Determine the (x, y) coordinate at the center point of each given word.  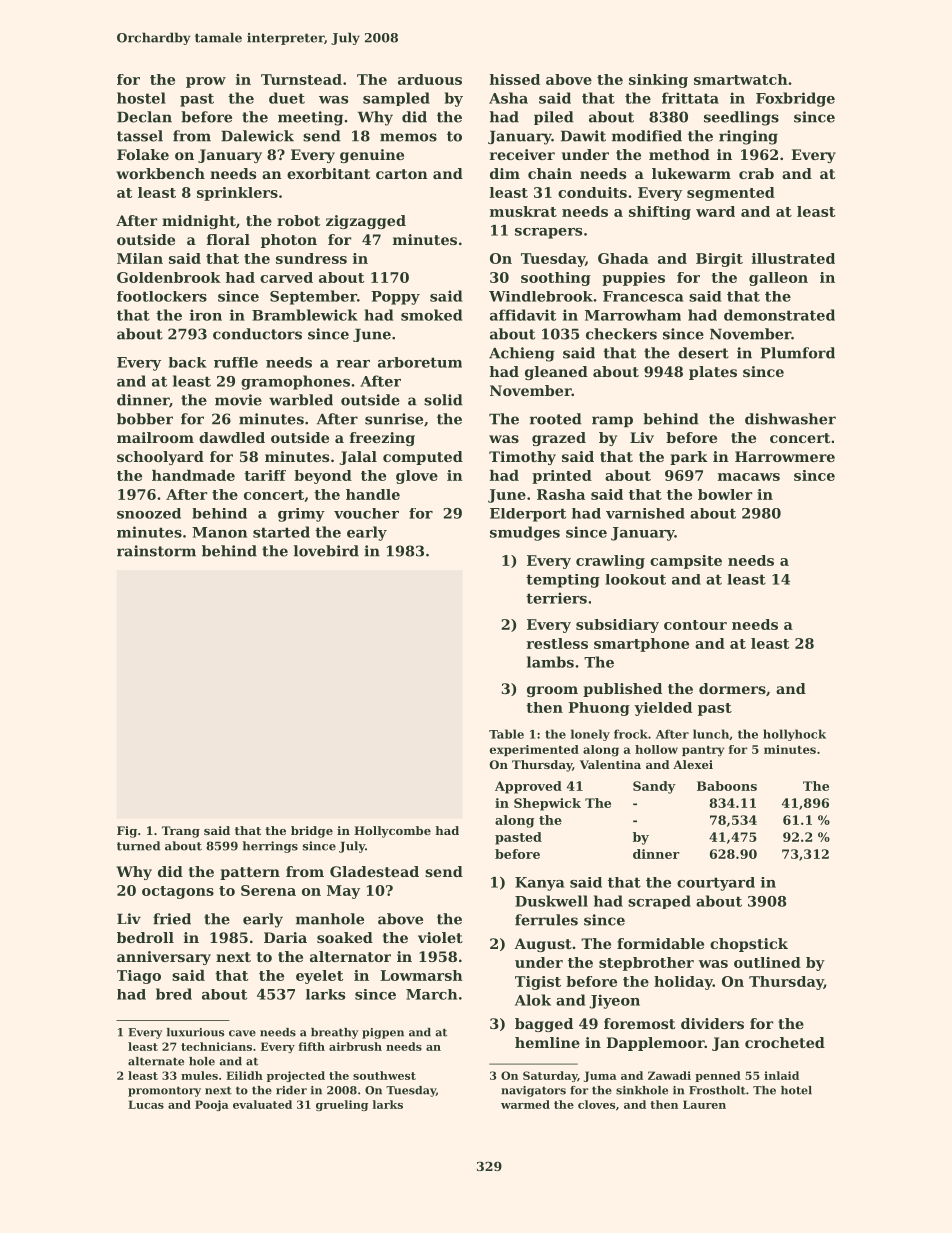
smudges (525, 533)
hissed (515, 79)
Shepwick (547, 804)
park (689, 458)
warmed (525, 1104)
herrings (270, 847)
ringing (748, 137)
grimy (301, 515)
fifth (311, 1046)
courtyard (716, 884)
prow (206, 82)
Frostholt (717, 1090)
